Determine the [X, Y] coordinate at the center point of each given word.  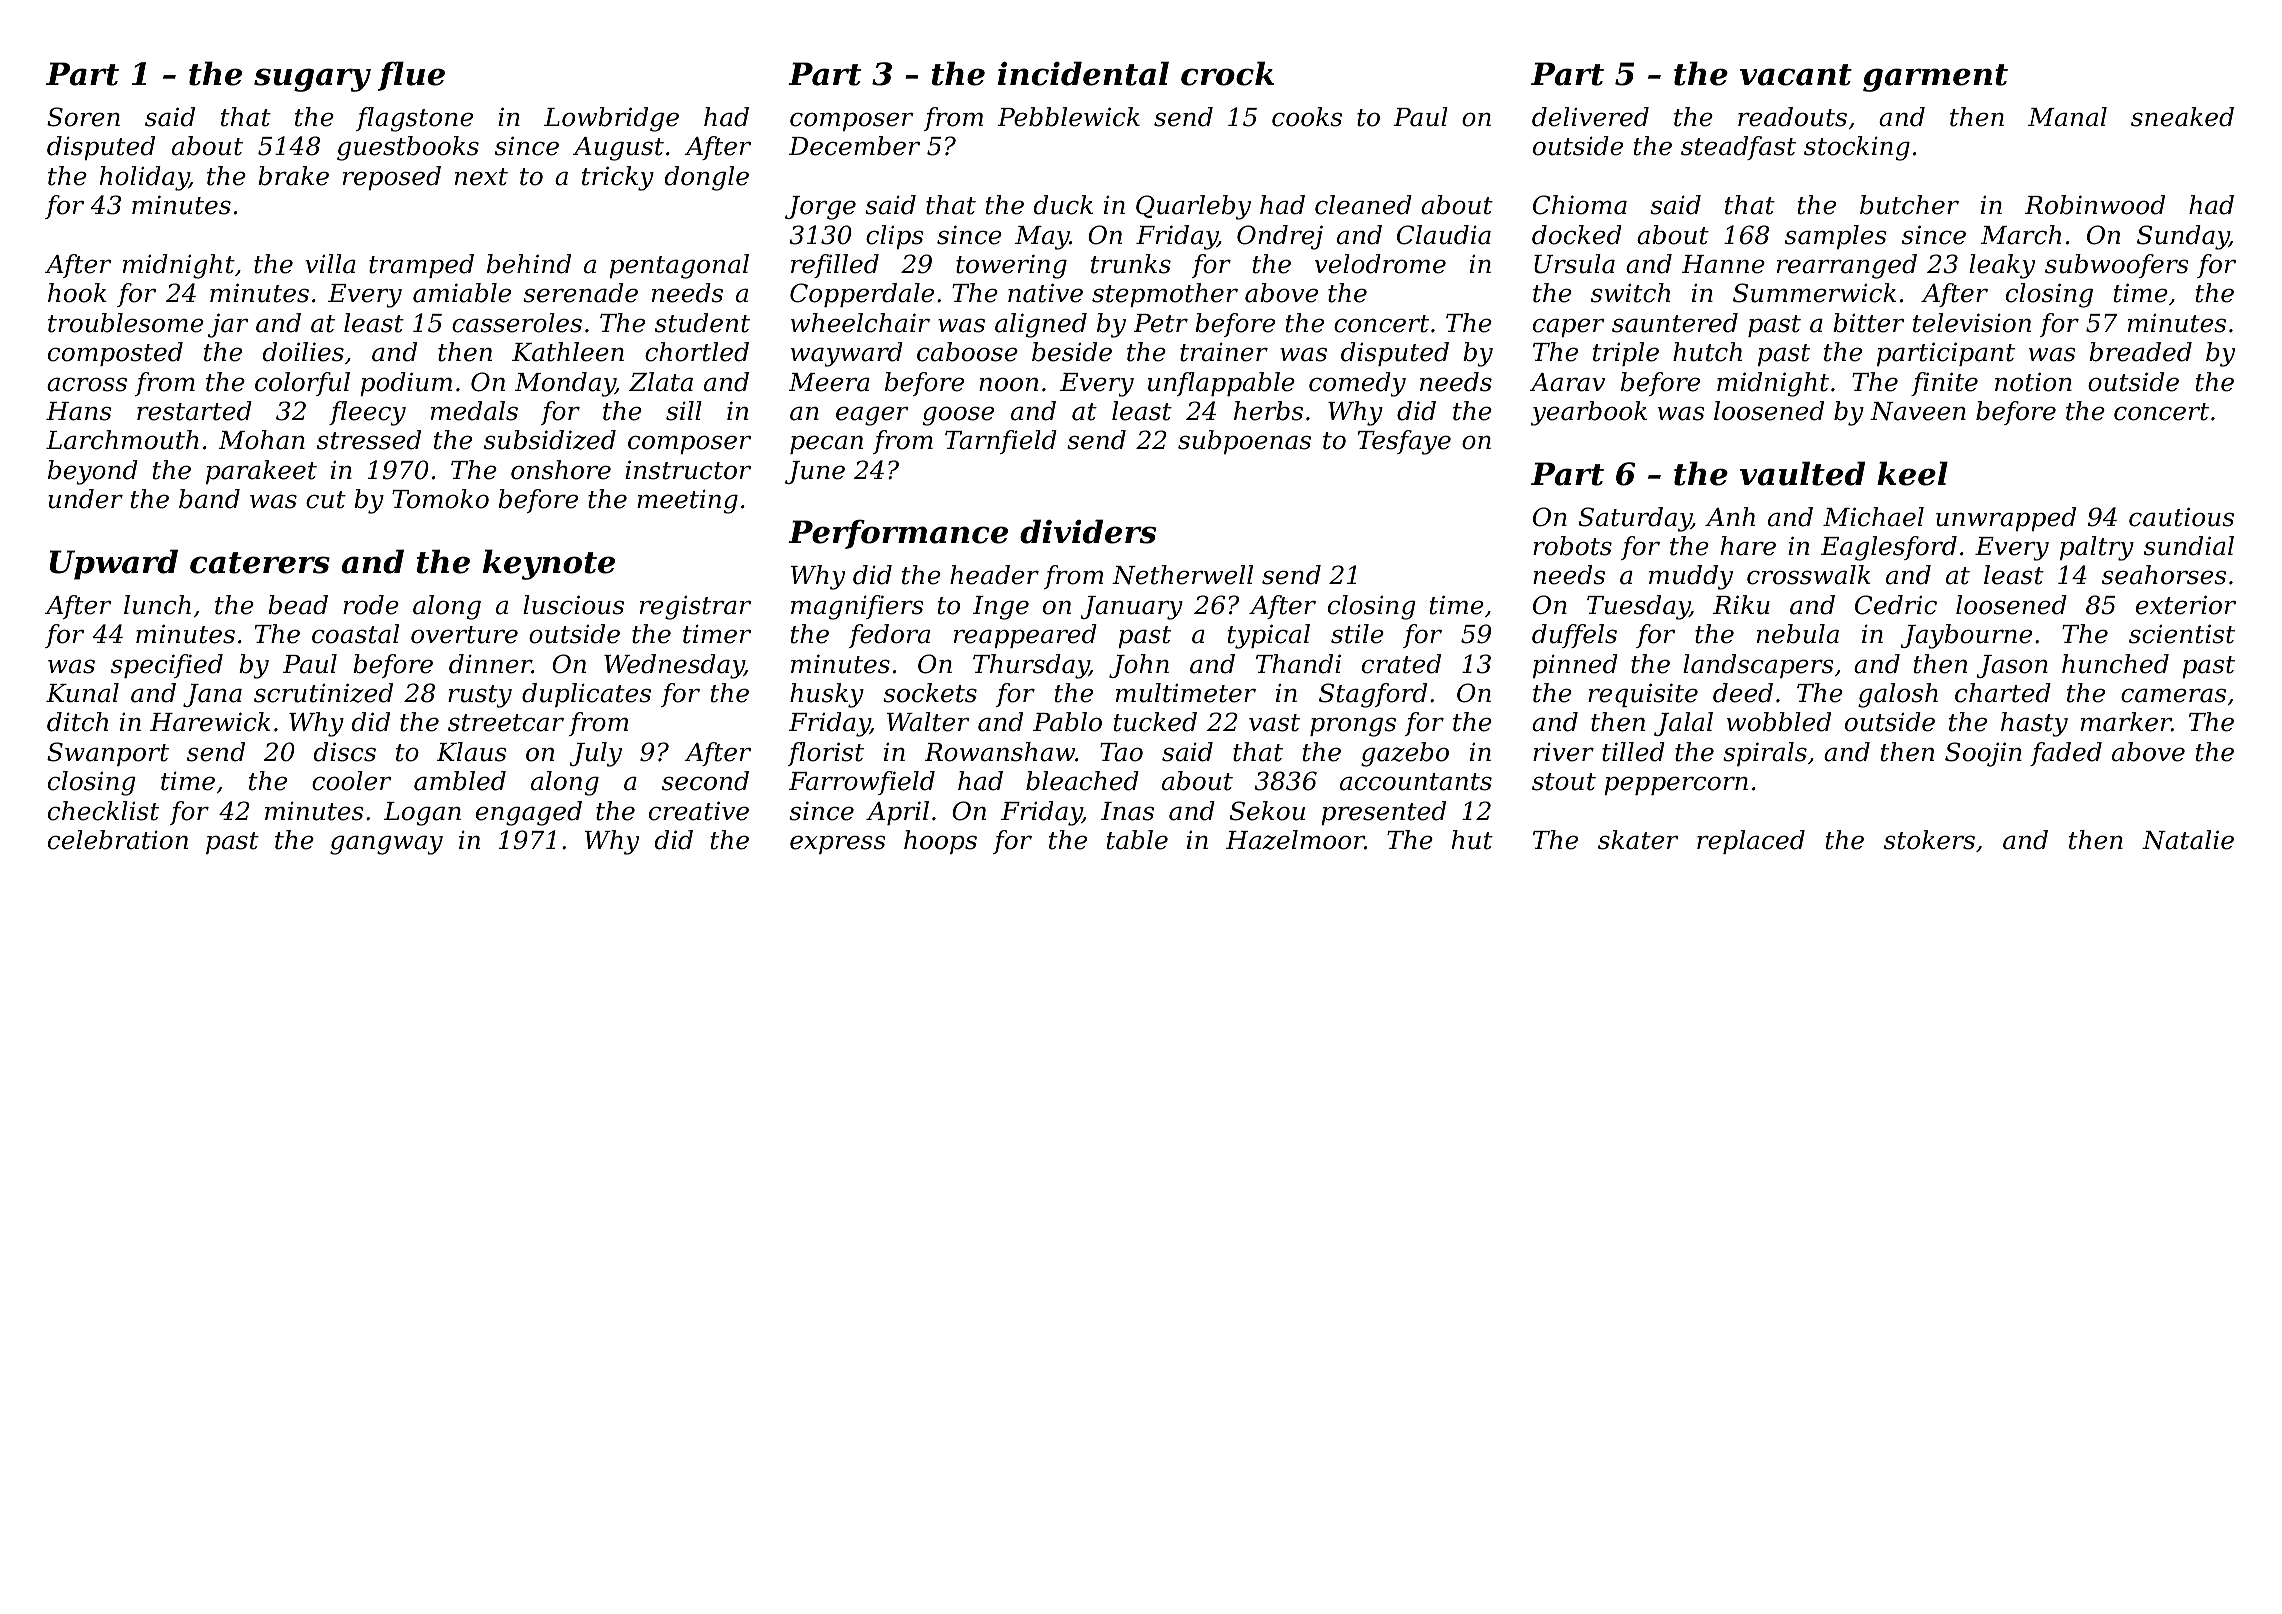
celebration [118, 840]
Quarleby [1193, 207]
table [1137, 840]
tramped [421, 266]
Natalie [2188, 840]
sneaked [2182, 117]
